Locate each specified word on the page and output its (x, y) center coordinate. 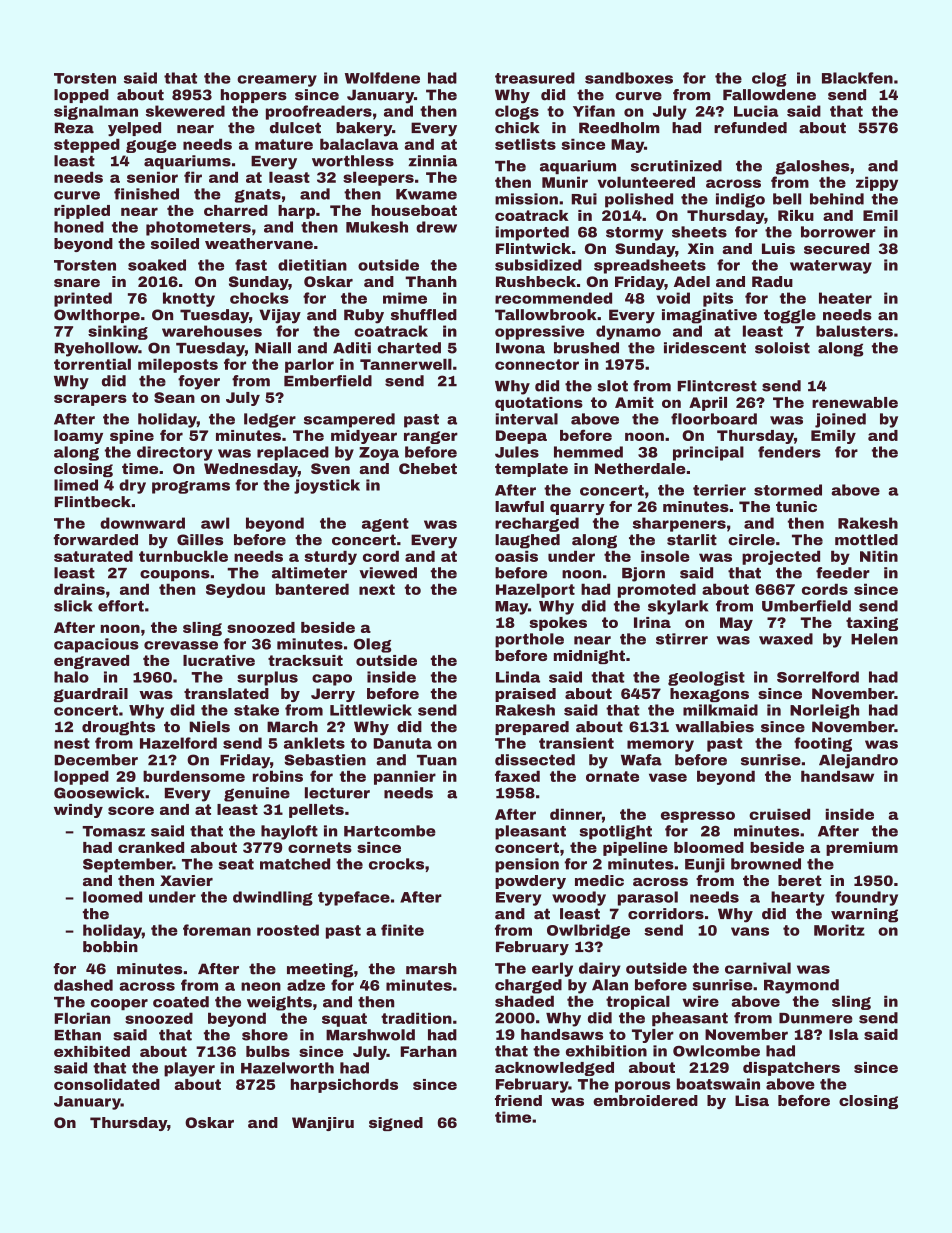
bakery (364, 129)
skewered (185, 111)
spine (132, 437)
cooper (119, 1004)
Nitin (879, 556)
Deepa (521, 437)
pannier (405, 777)
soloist (782, 348)
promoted (657, 590)
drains (79, 589)
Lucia (756, 111)
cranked (151, 847)
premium (862, 849)
